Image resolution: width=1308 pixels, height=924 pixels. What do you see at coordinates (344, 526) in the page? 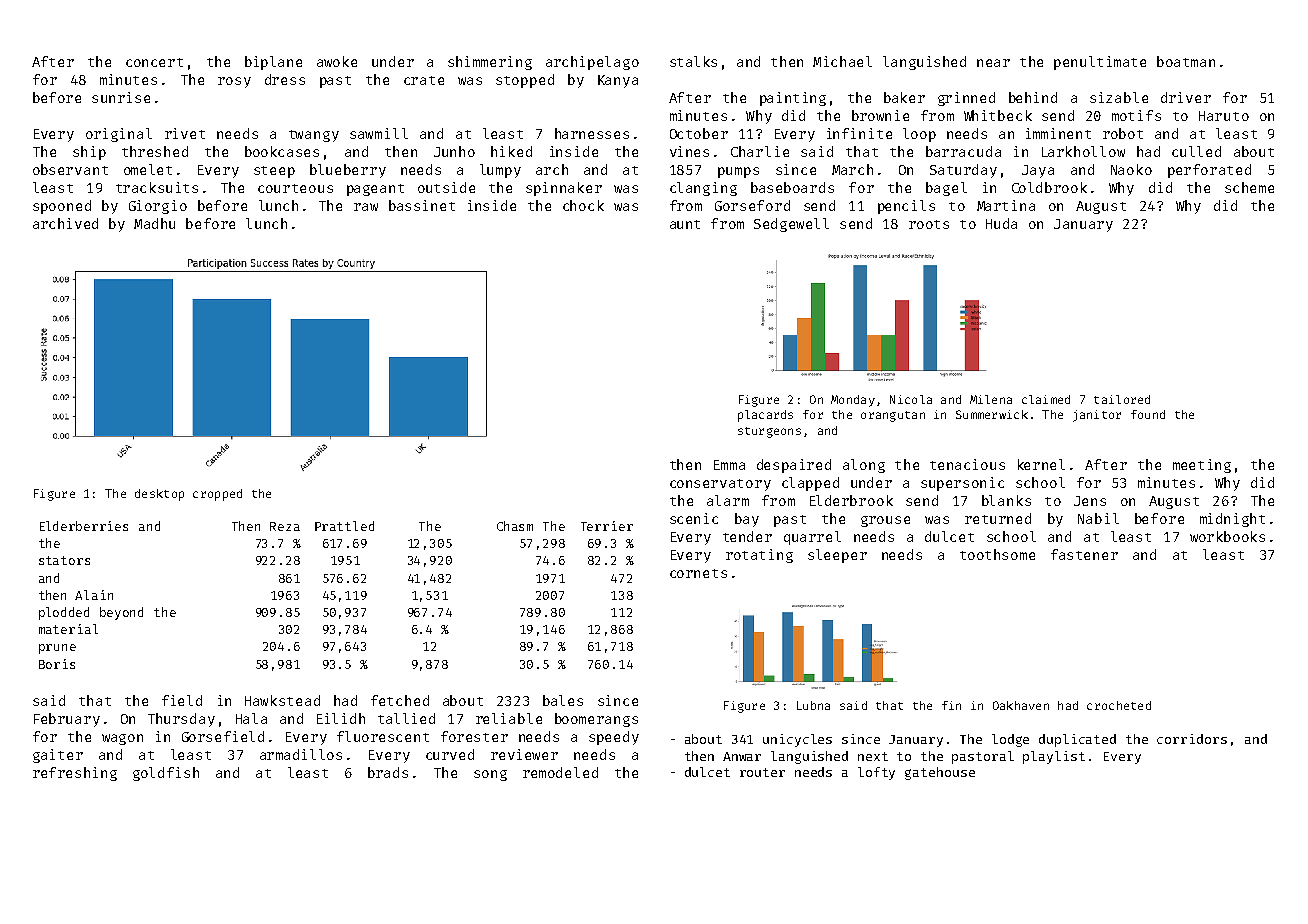
I see `Prattled` at bounding box center [344, 526].
